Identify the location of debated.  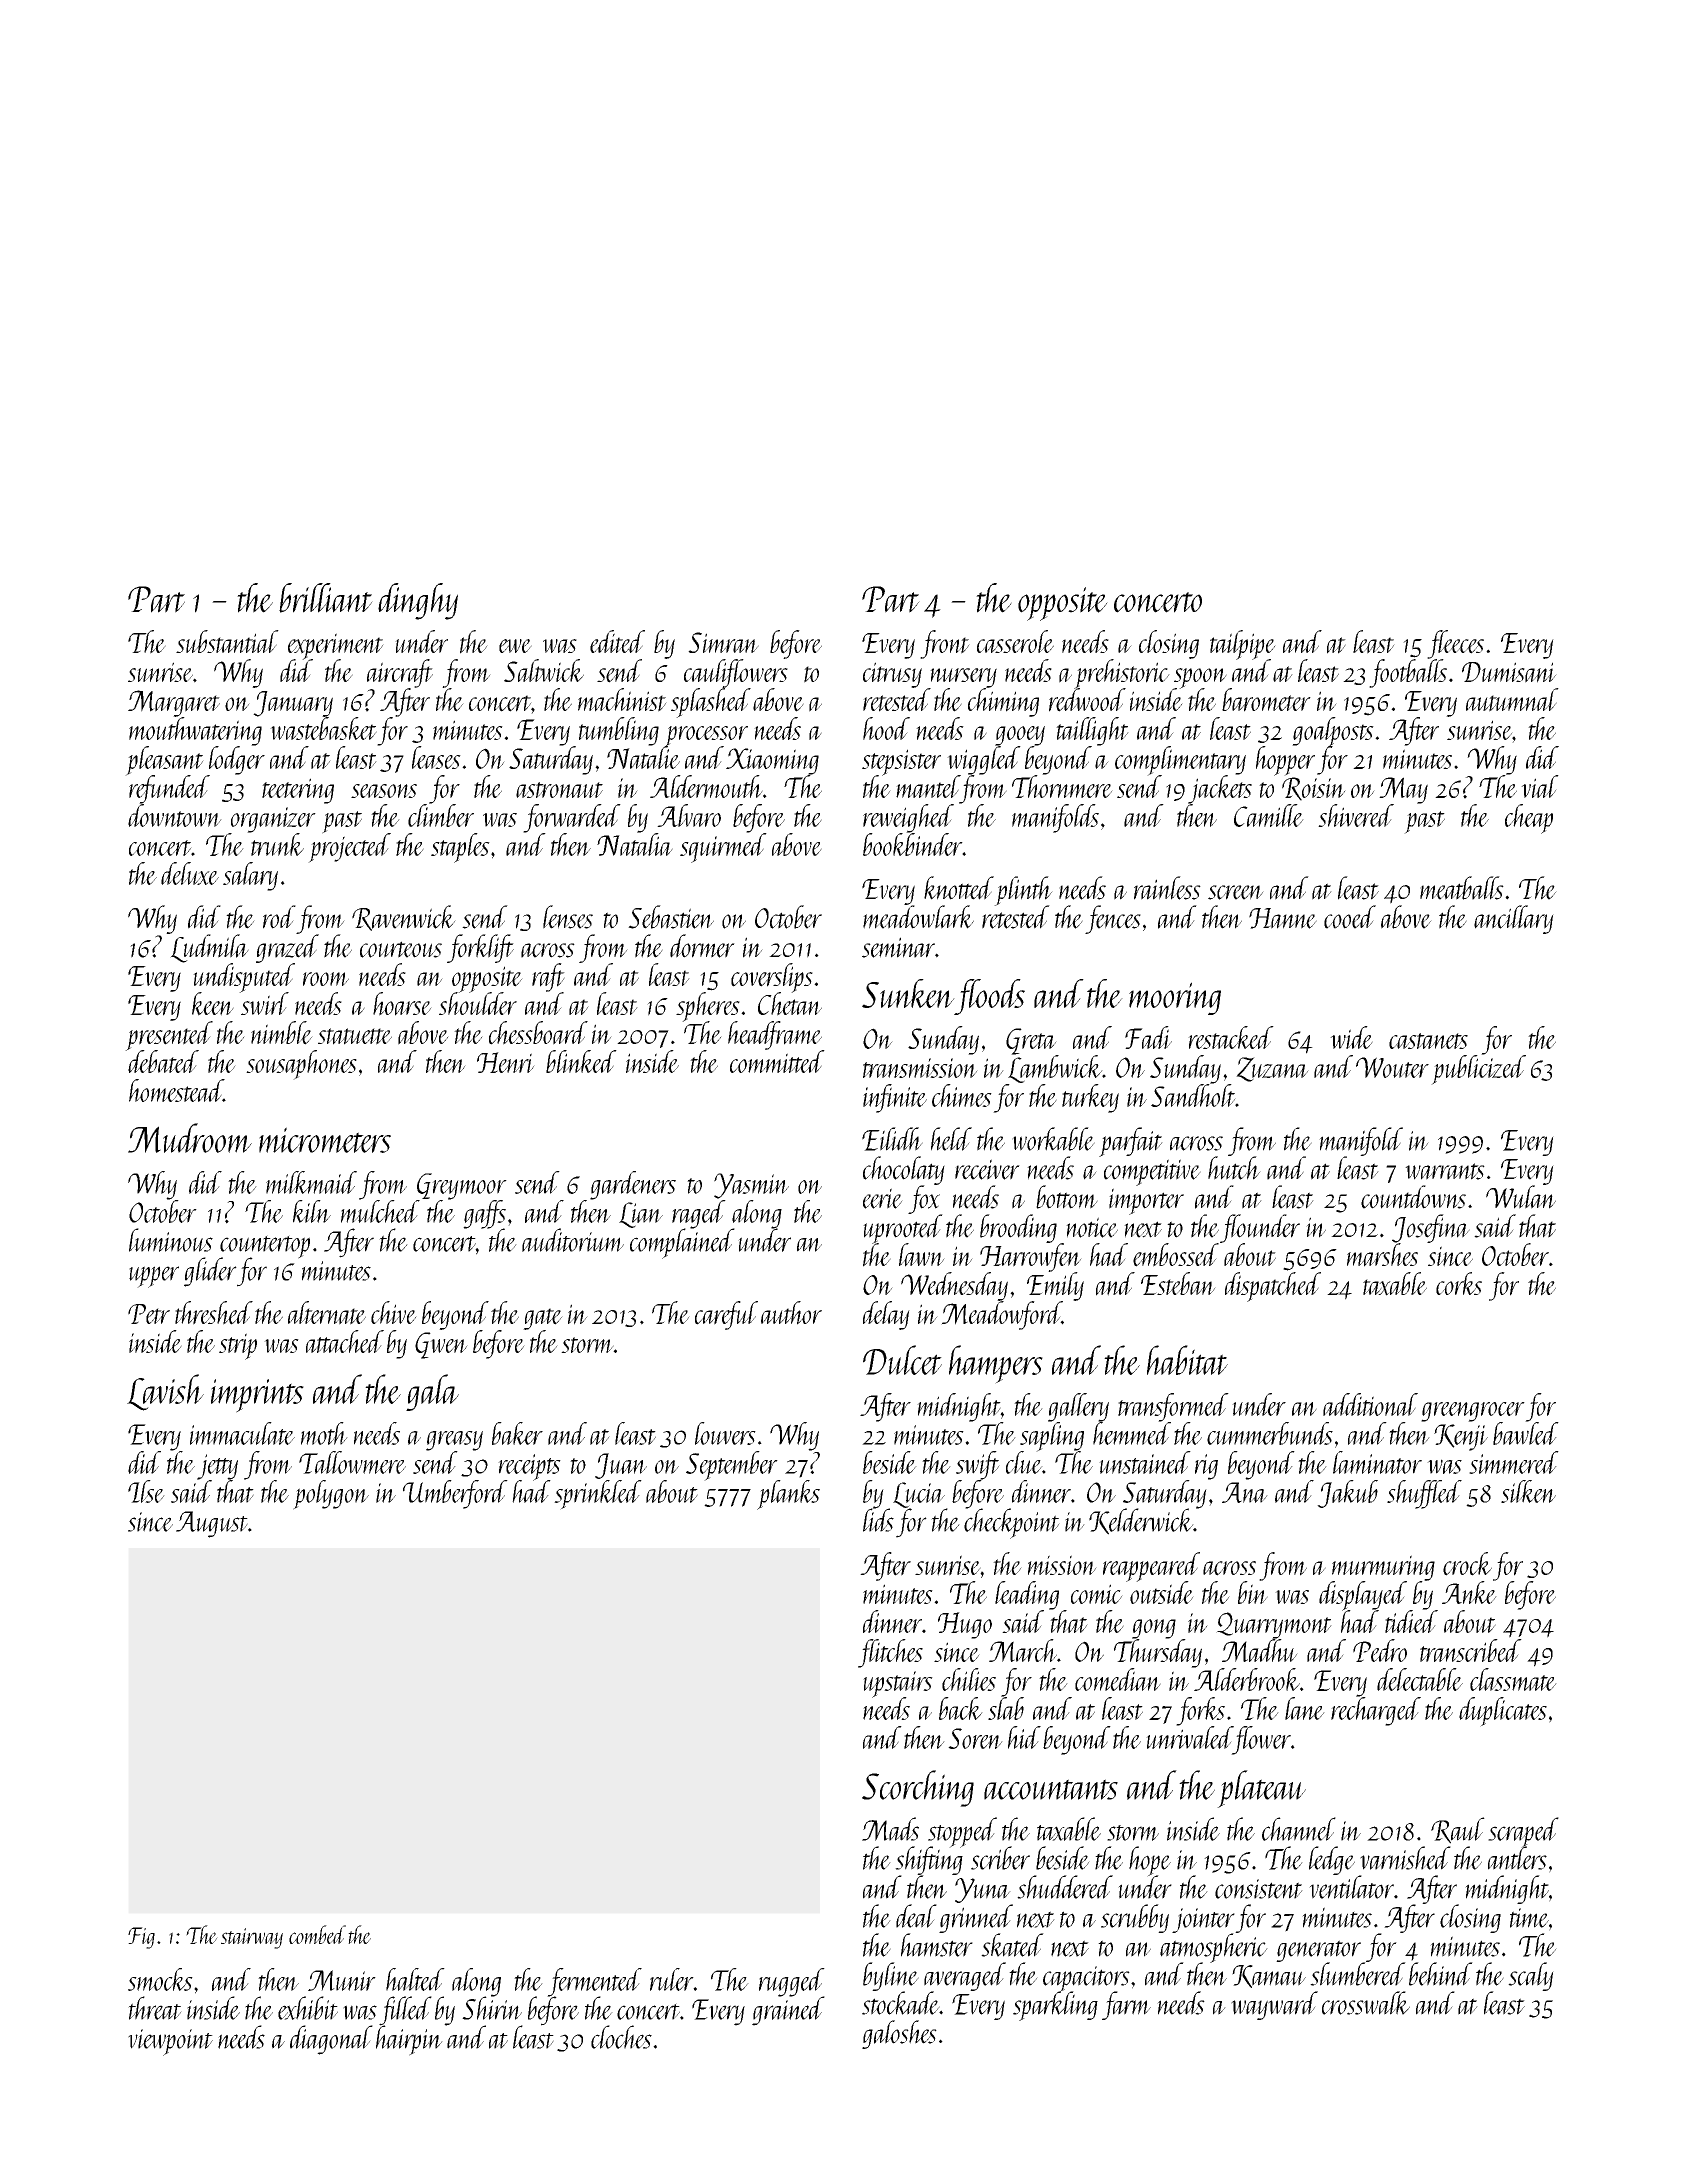
(163, 1062).
